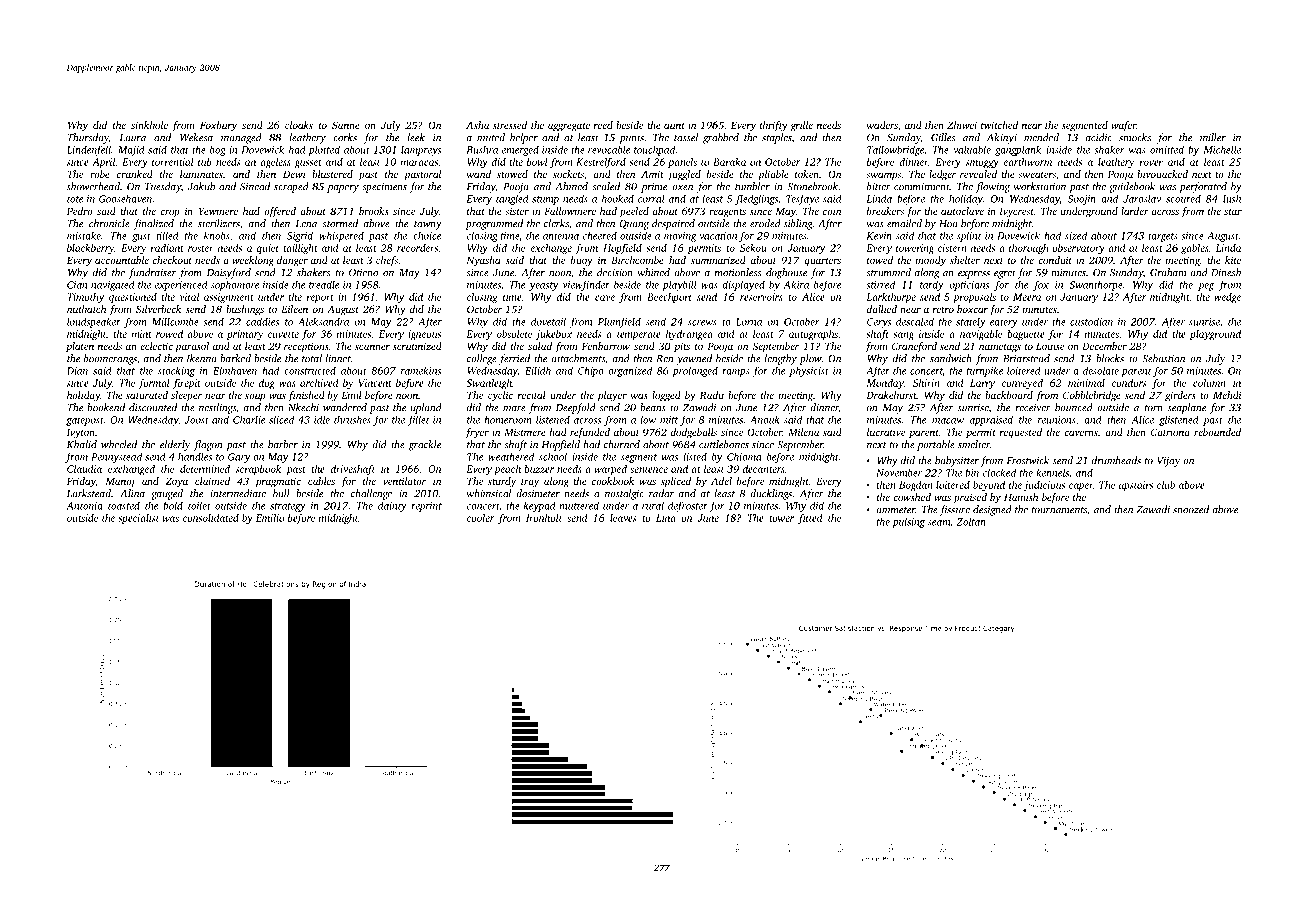  Describe the element at coordinates (480, 518) in the page. I see `cooler` at that location.
